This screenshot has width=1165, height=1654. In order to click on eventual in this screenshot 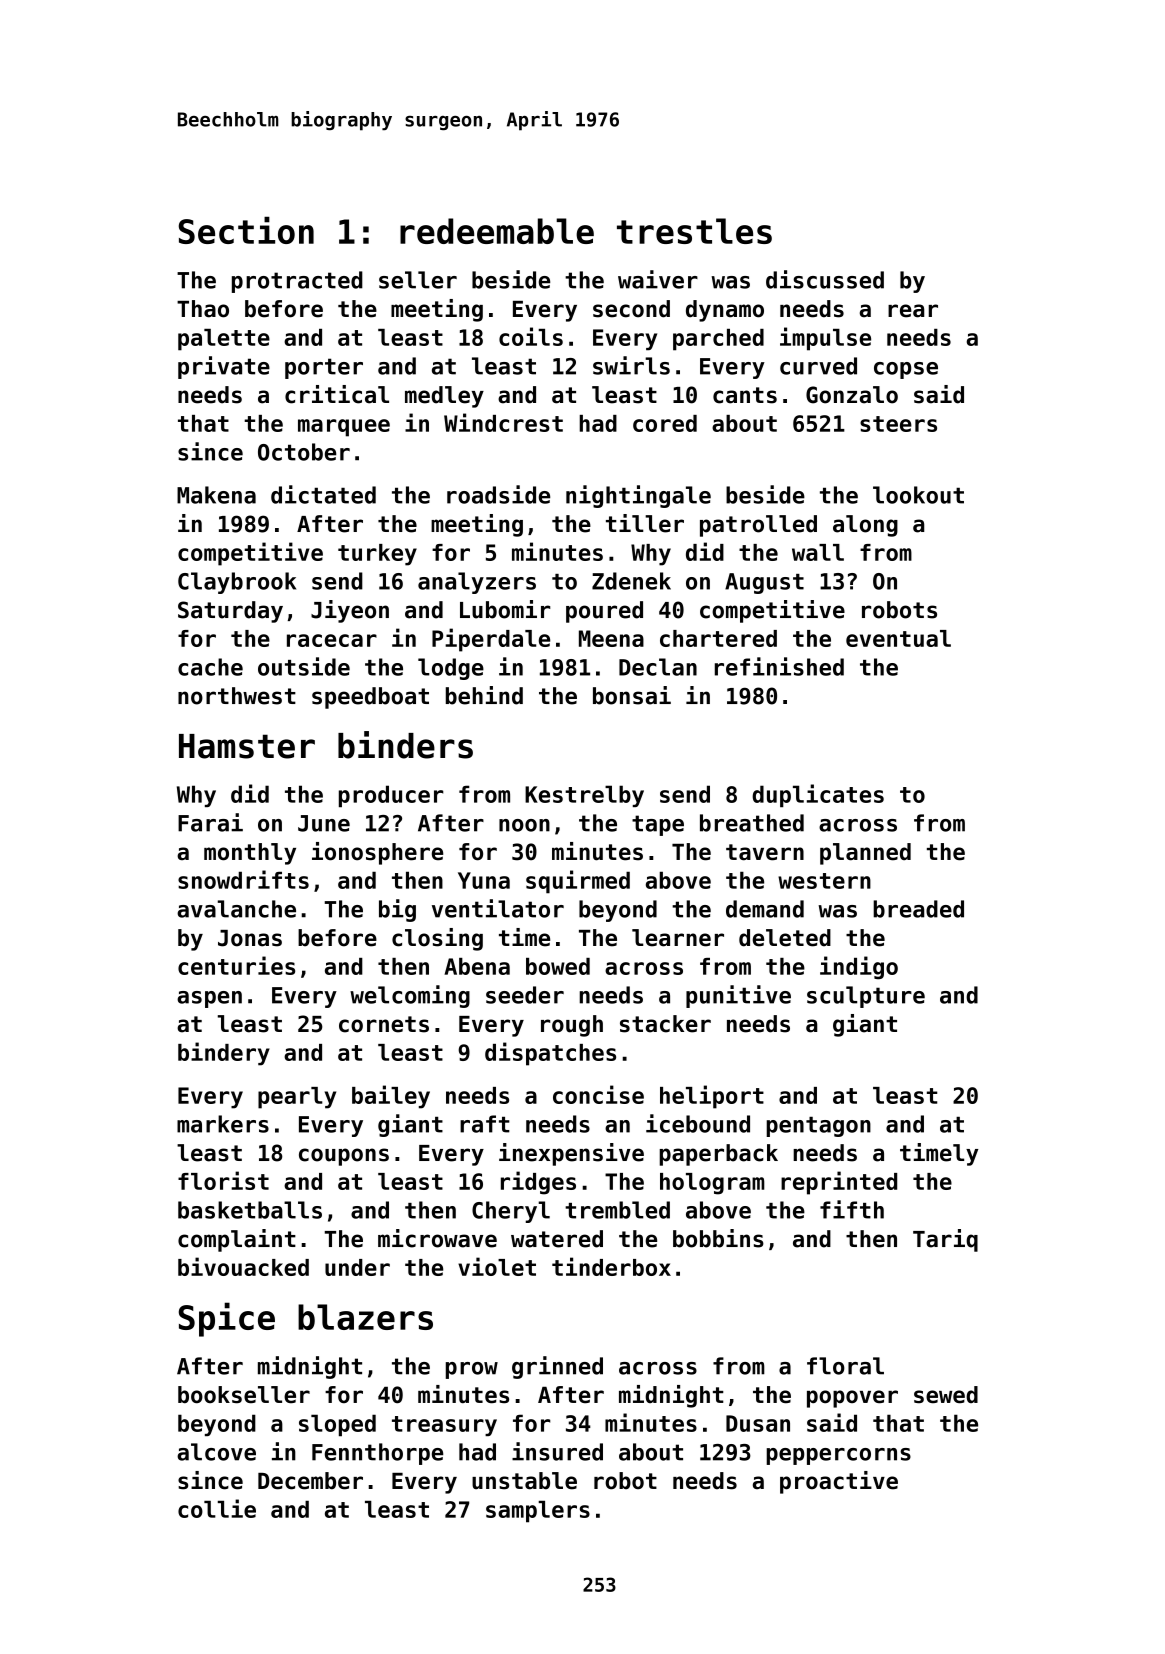, I will do `click(898, 638)`.
